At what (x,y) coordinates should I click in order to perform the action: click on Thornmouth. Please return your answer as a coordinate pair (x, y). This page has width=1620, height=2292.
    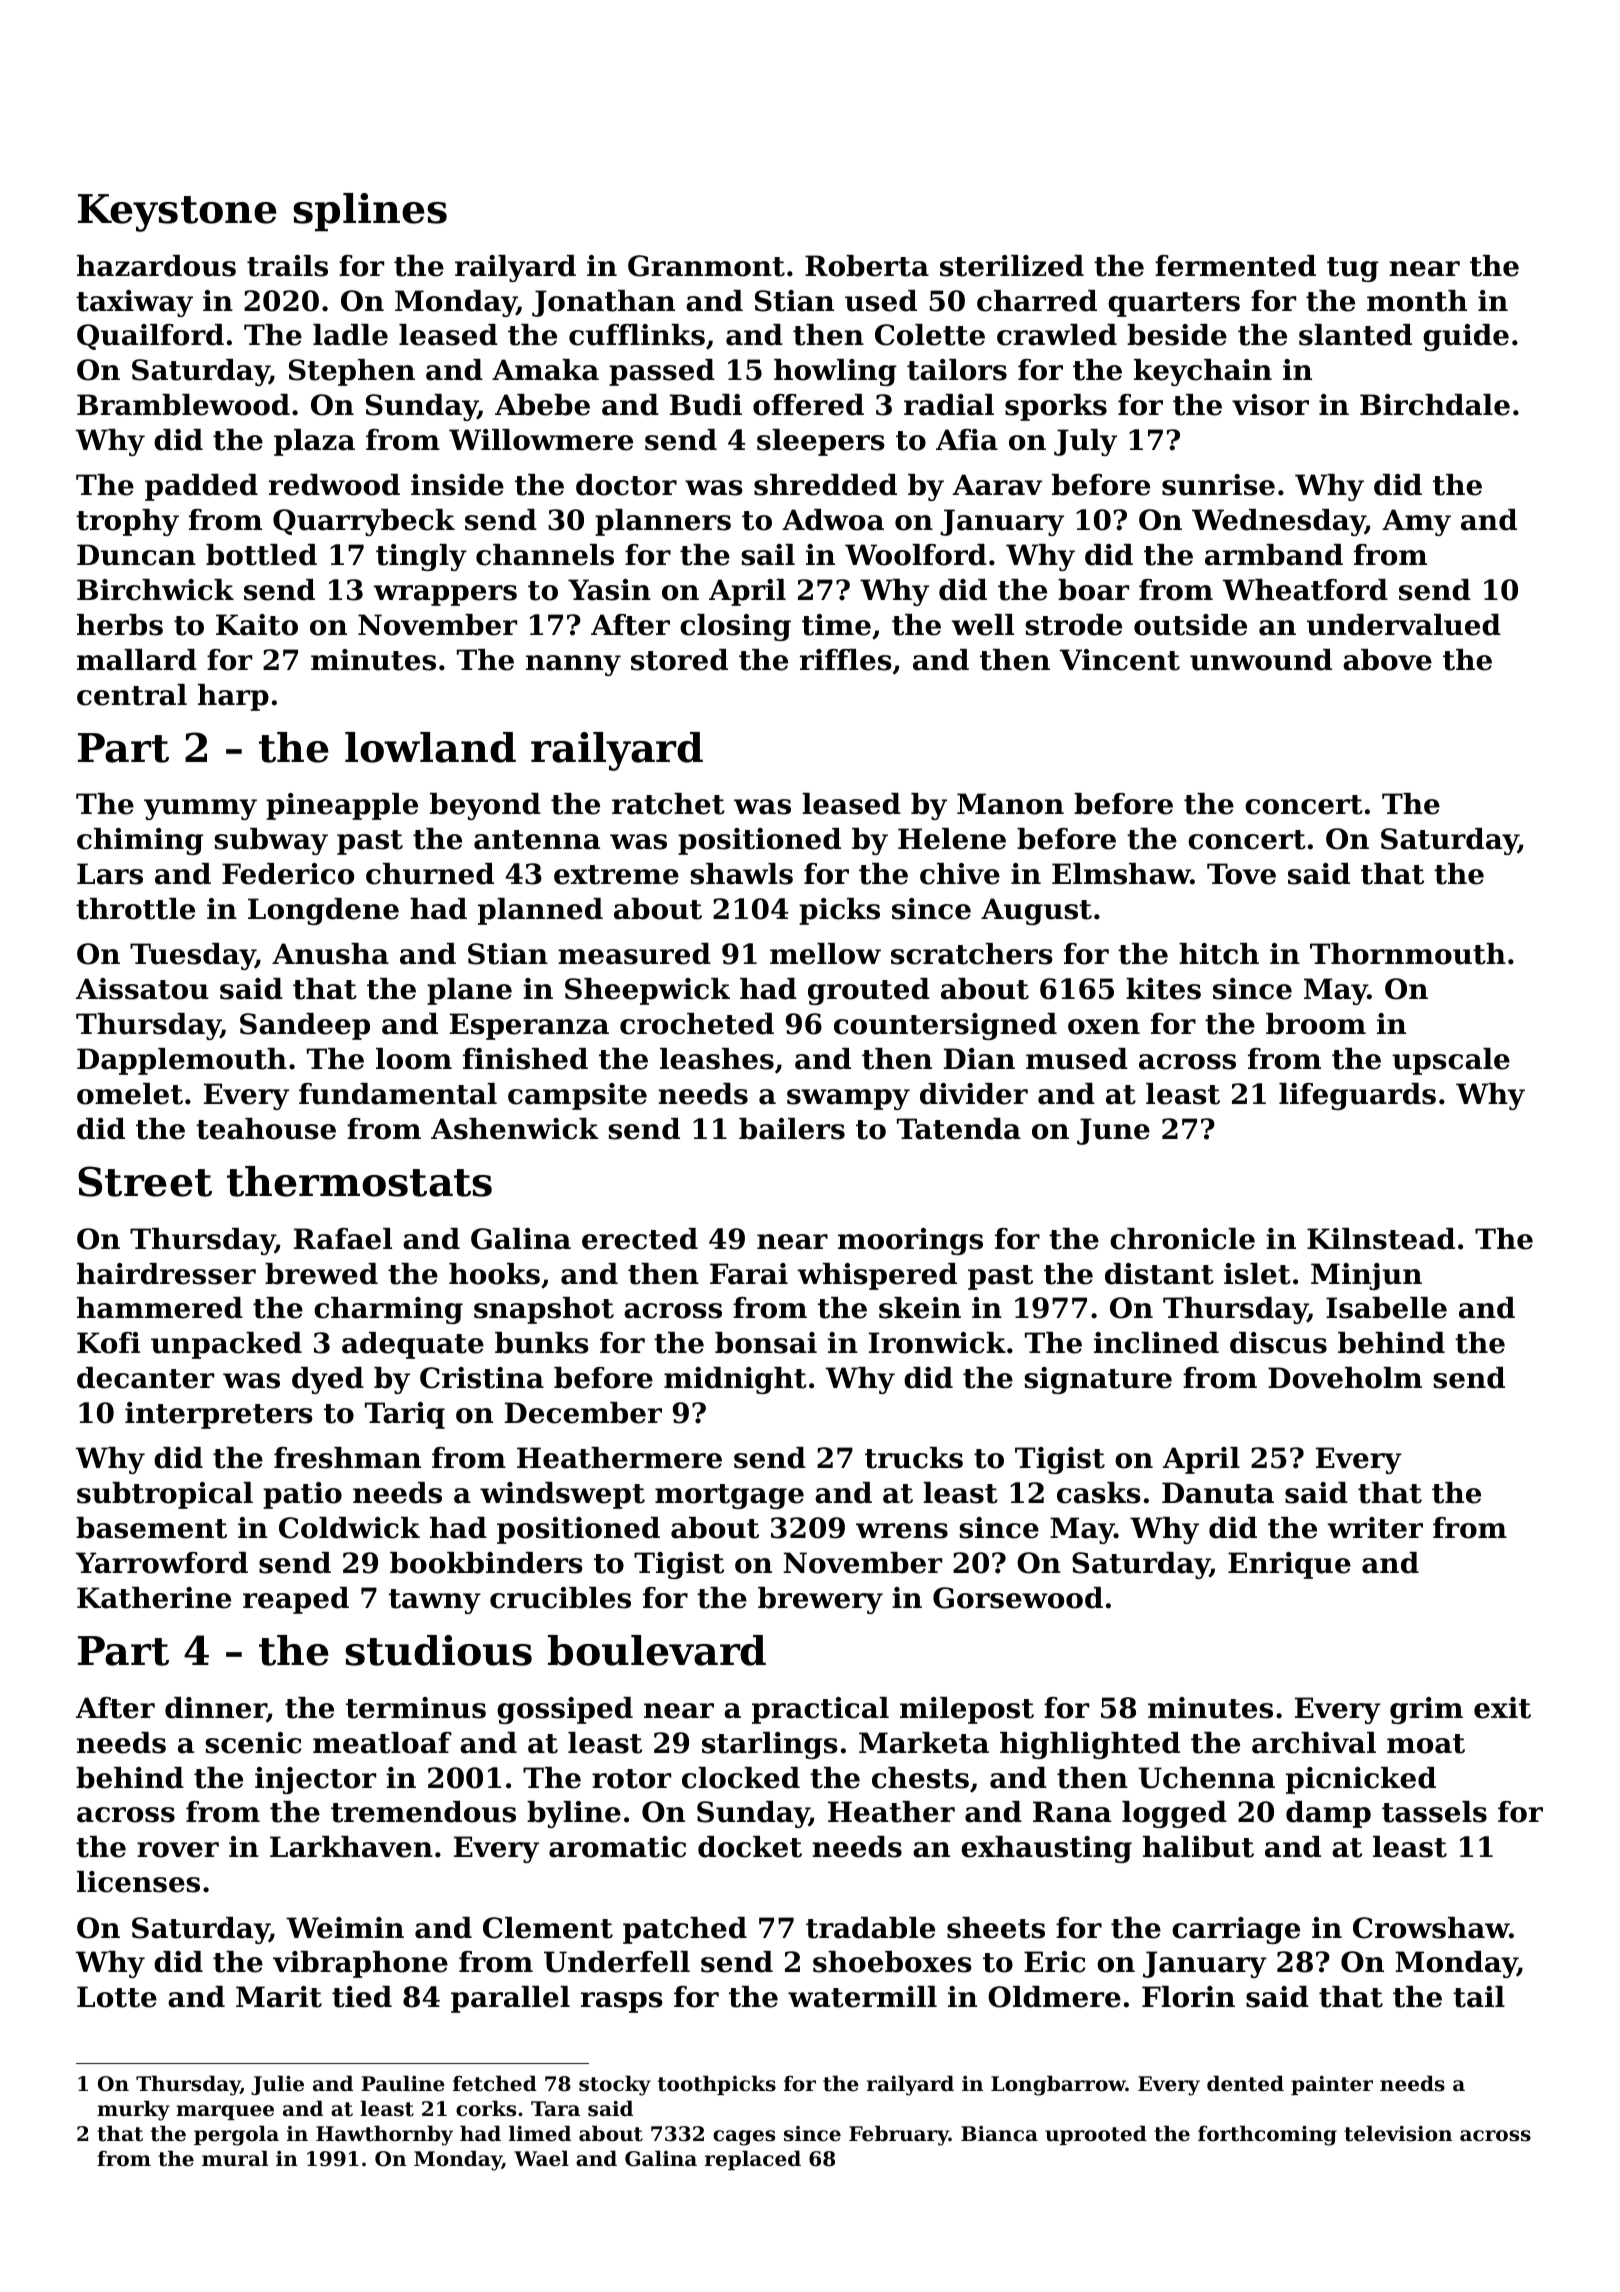
    Looking at the image, I should click on (1408, 954).
